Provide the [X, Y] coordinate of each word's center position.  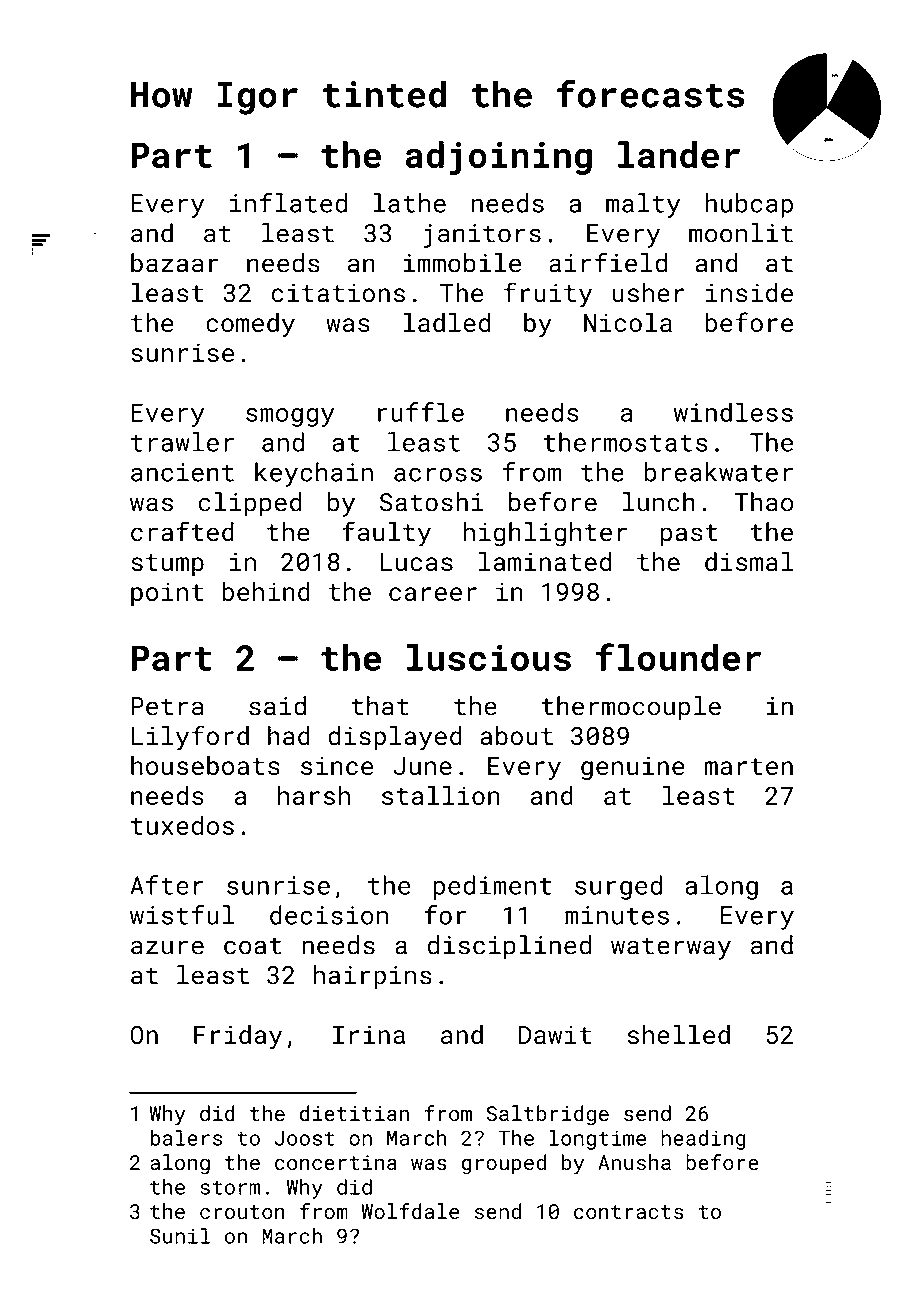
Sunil [180, 1236]
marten [748, 766]
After [167, 885]
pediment [492, 887]
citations [338, 293]
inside [749, 293]
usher [648, 293]
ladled [446, 322]
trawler [182, 442]
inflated [288, 203]
